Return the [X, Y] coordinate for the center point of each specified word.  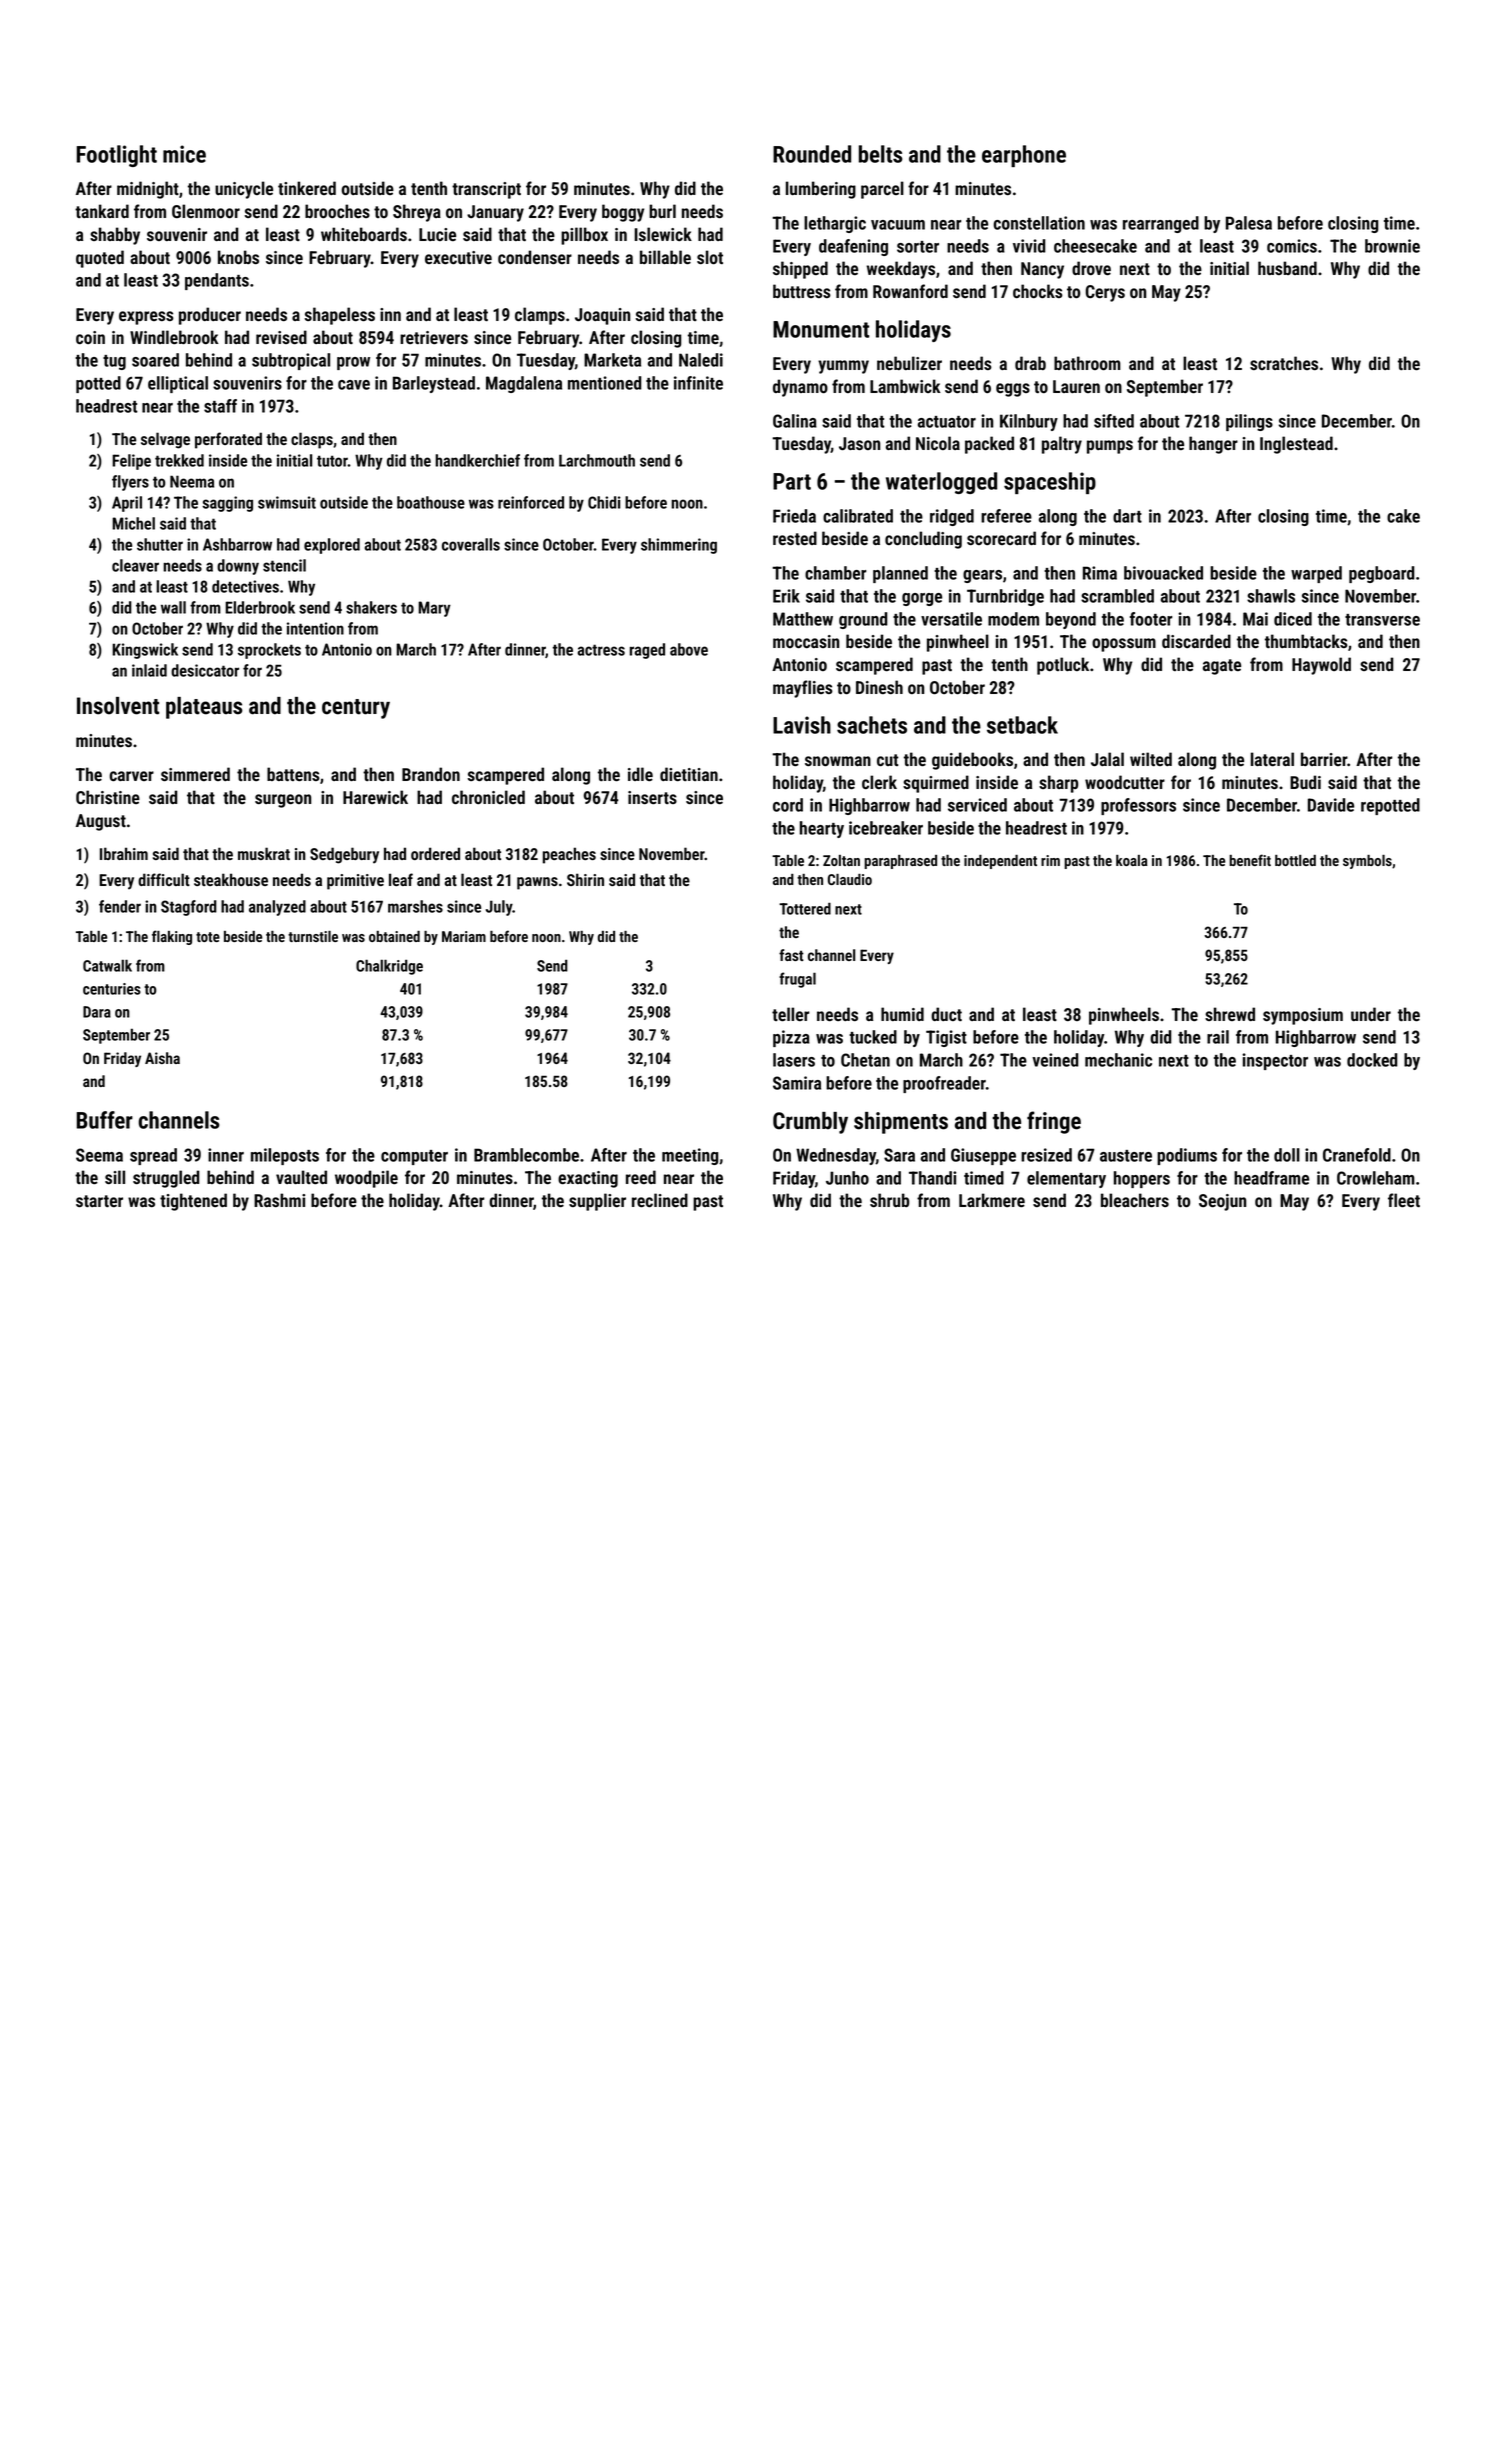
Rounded [812, 154]
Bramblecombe [526, 1155]
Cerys [1105, 293]
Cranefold [1357, 1155]
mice [184, 154]
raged [647, 651]
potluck [1063, 666]
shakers [371, 607]
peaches [569, 855]
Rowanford [910, 291]
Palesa [1249, 223]
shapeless [339, 316]
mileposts [285, 1156]
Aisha [162, 1058]
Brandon [431, 774]
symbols [1367, 862]
